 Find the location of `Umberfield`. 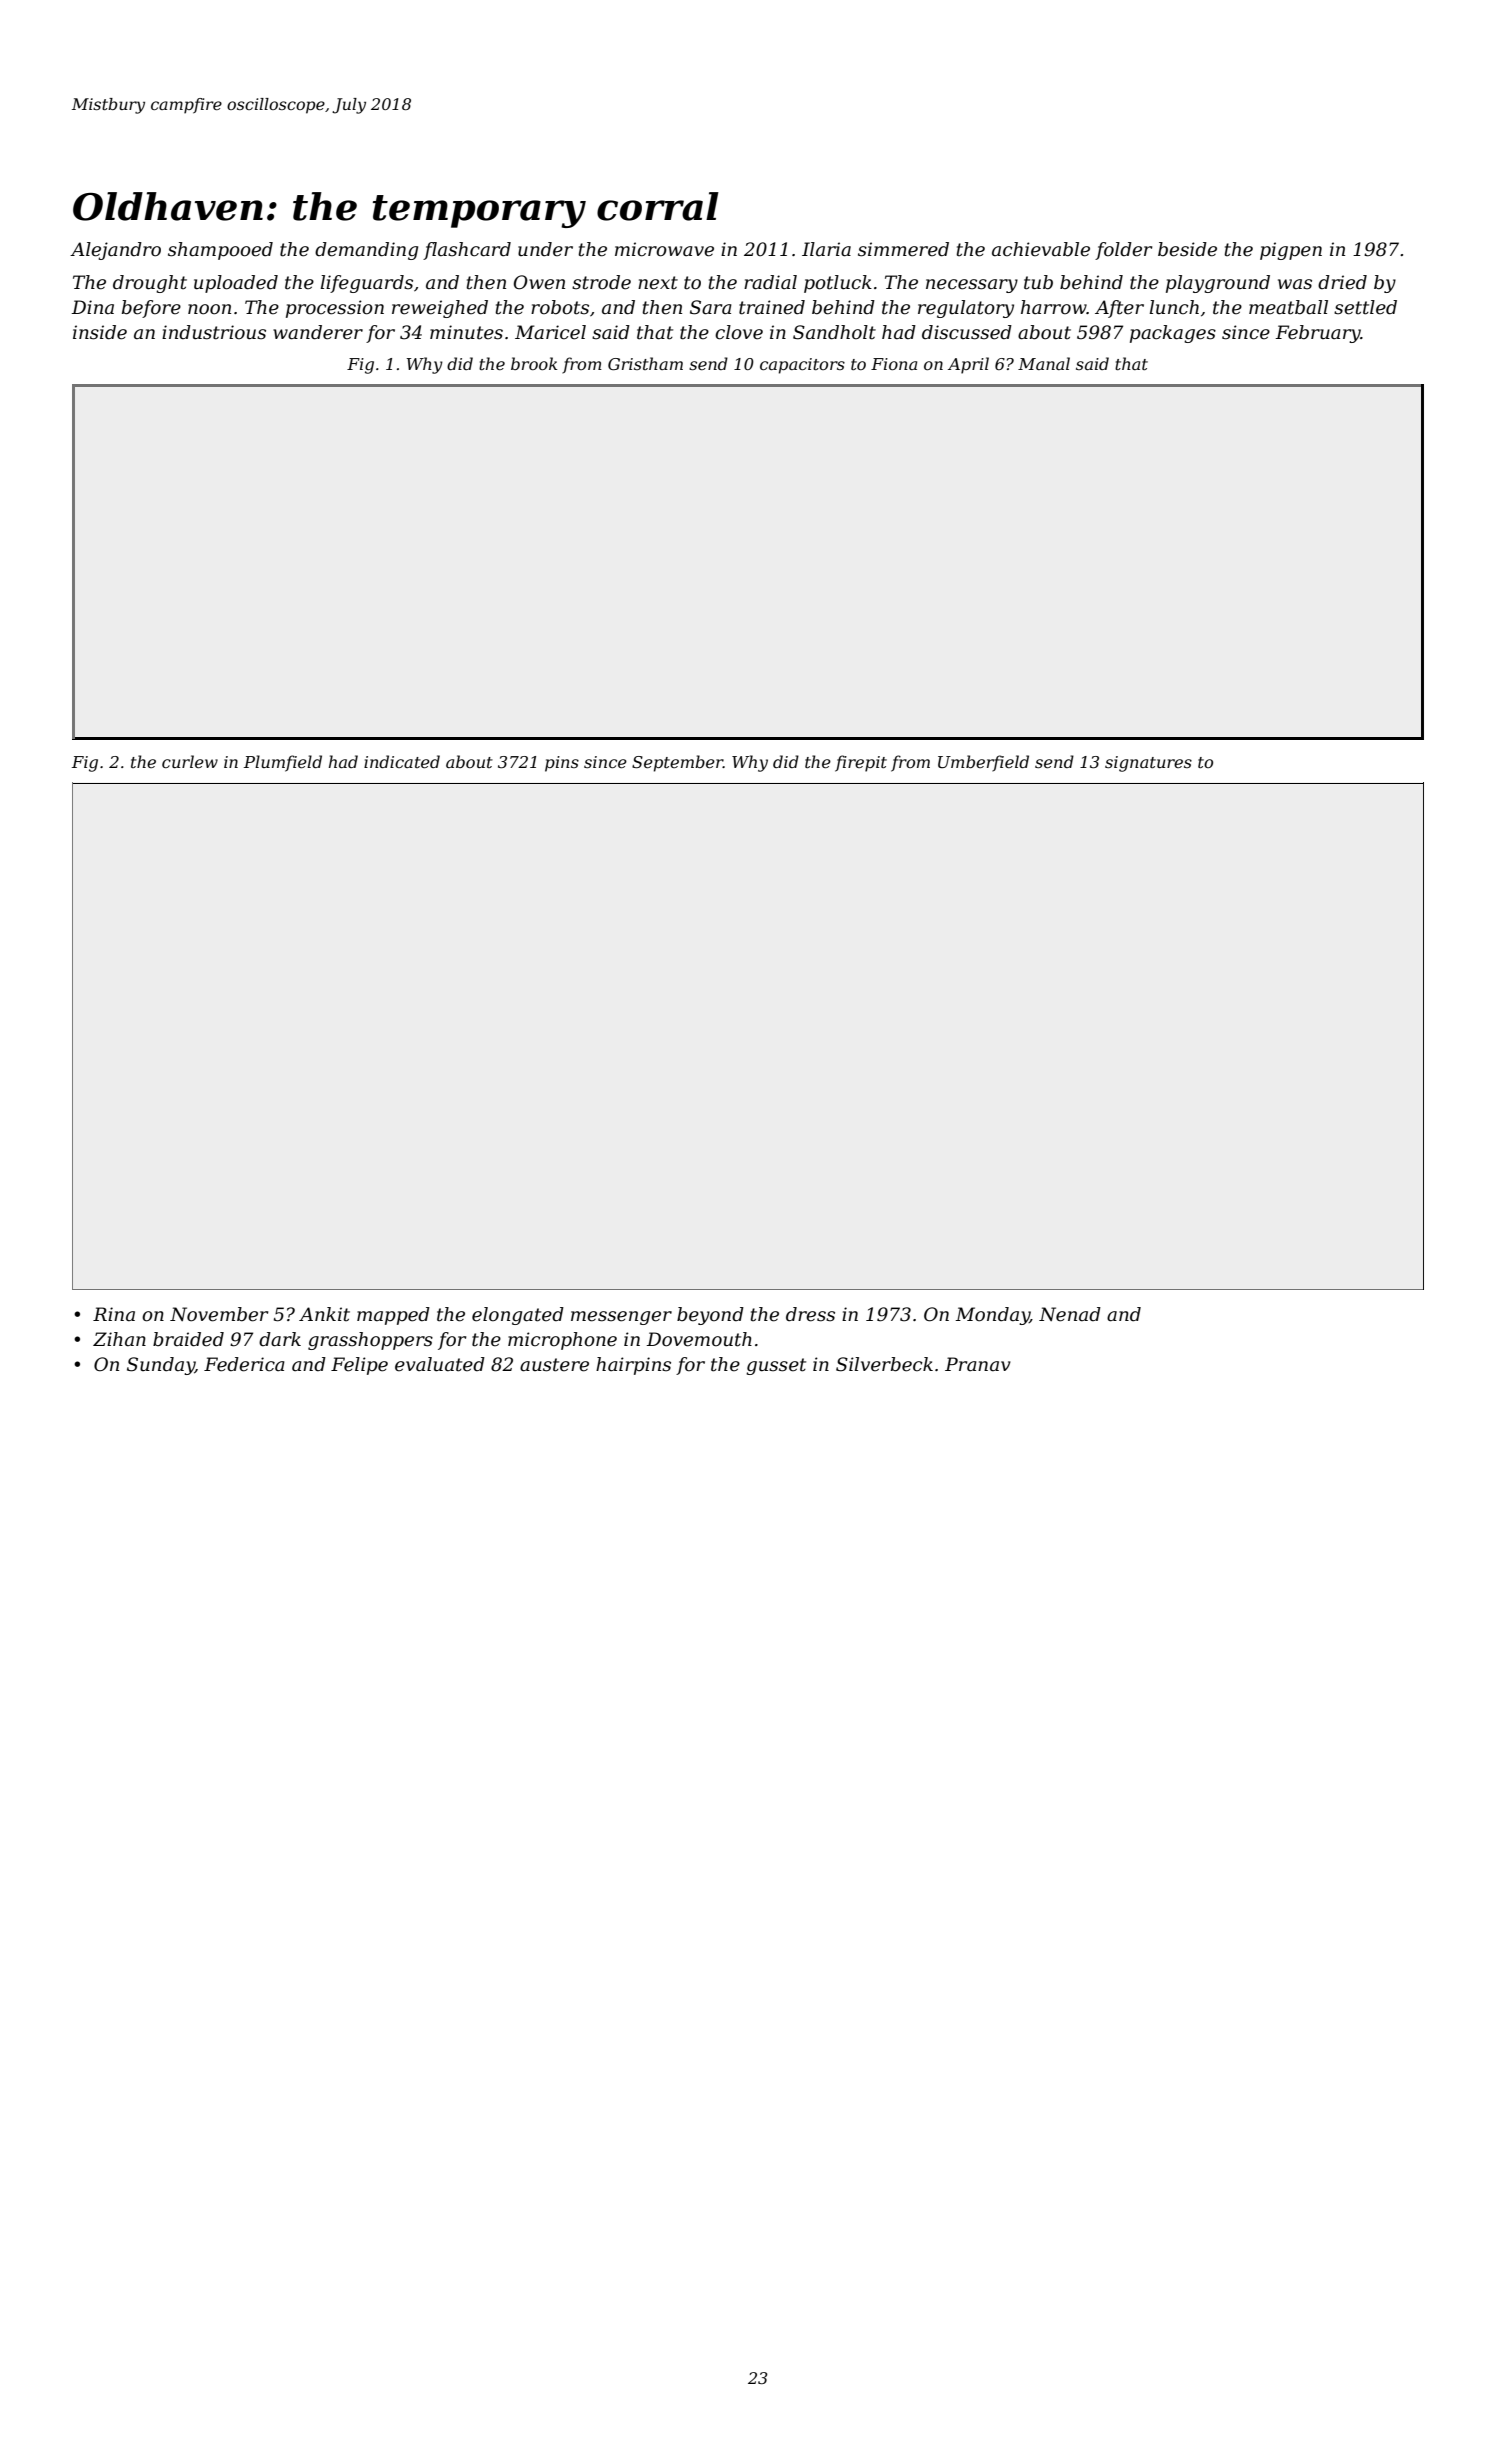

Umberfield is located at coordinates (983, 763).
